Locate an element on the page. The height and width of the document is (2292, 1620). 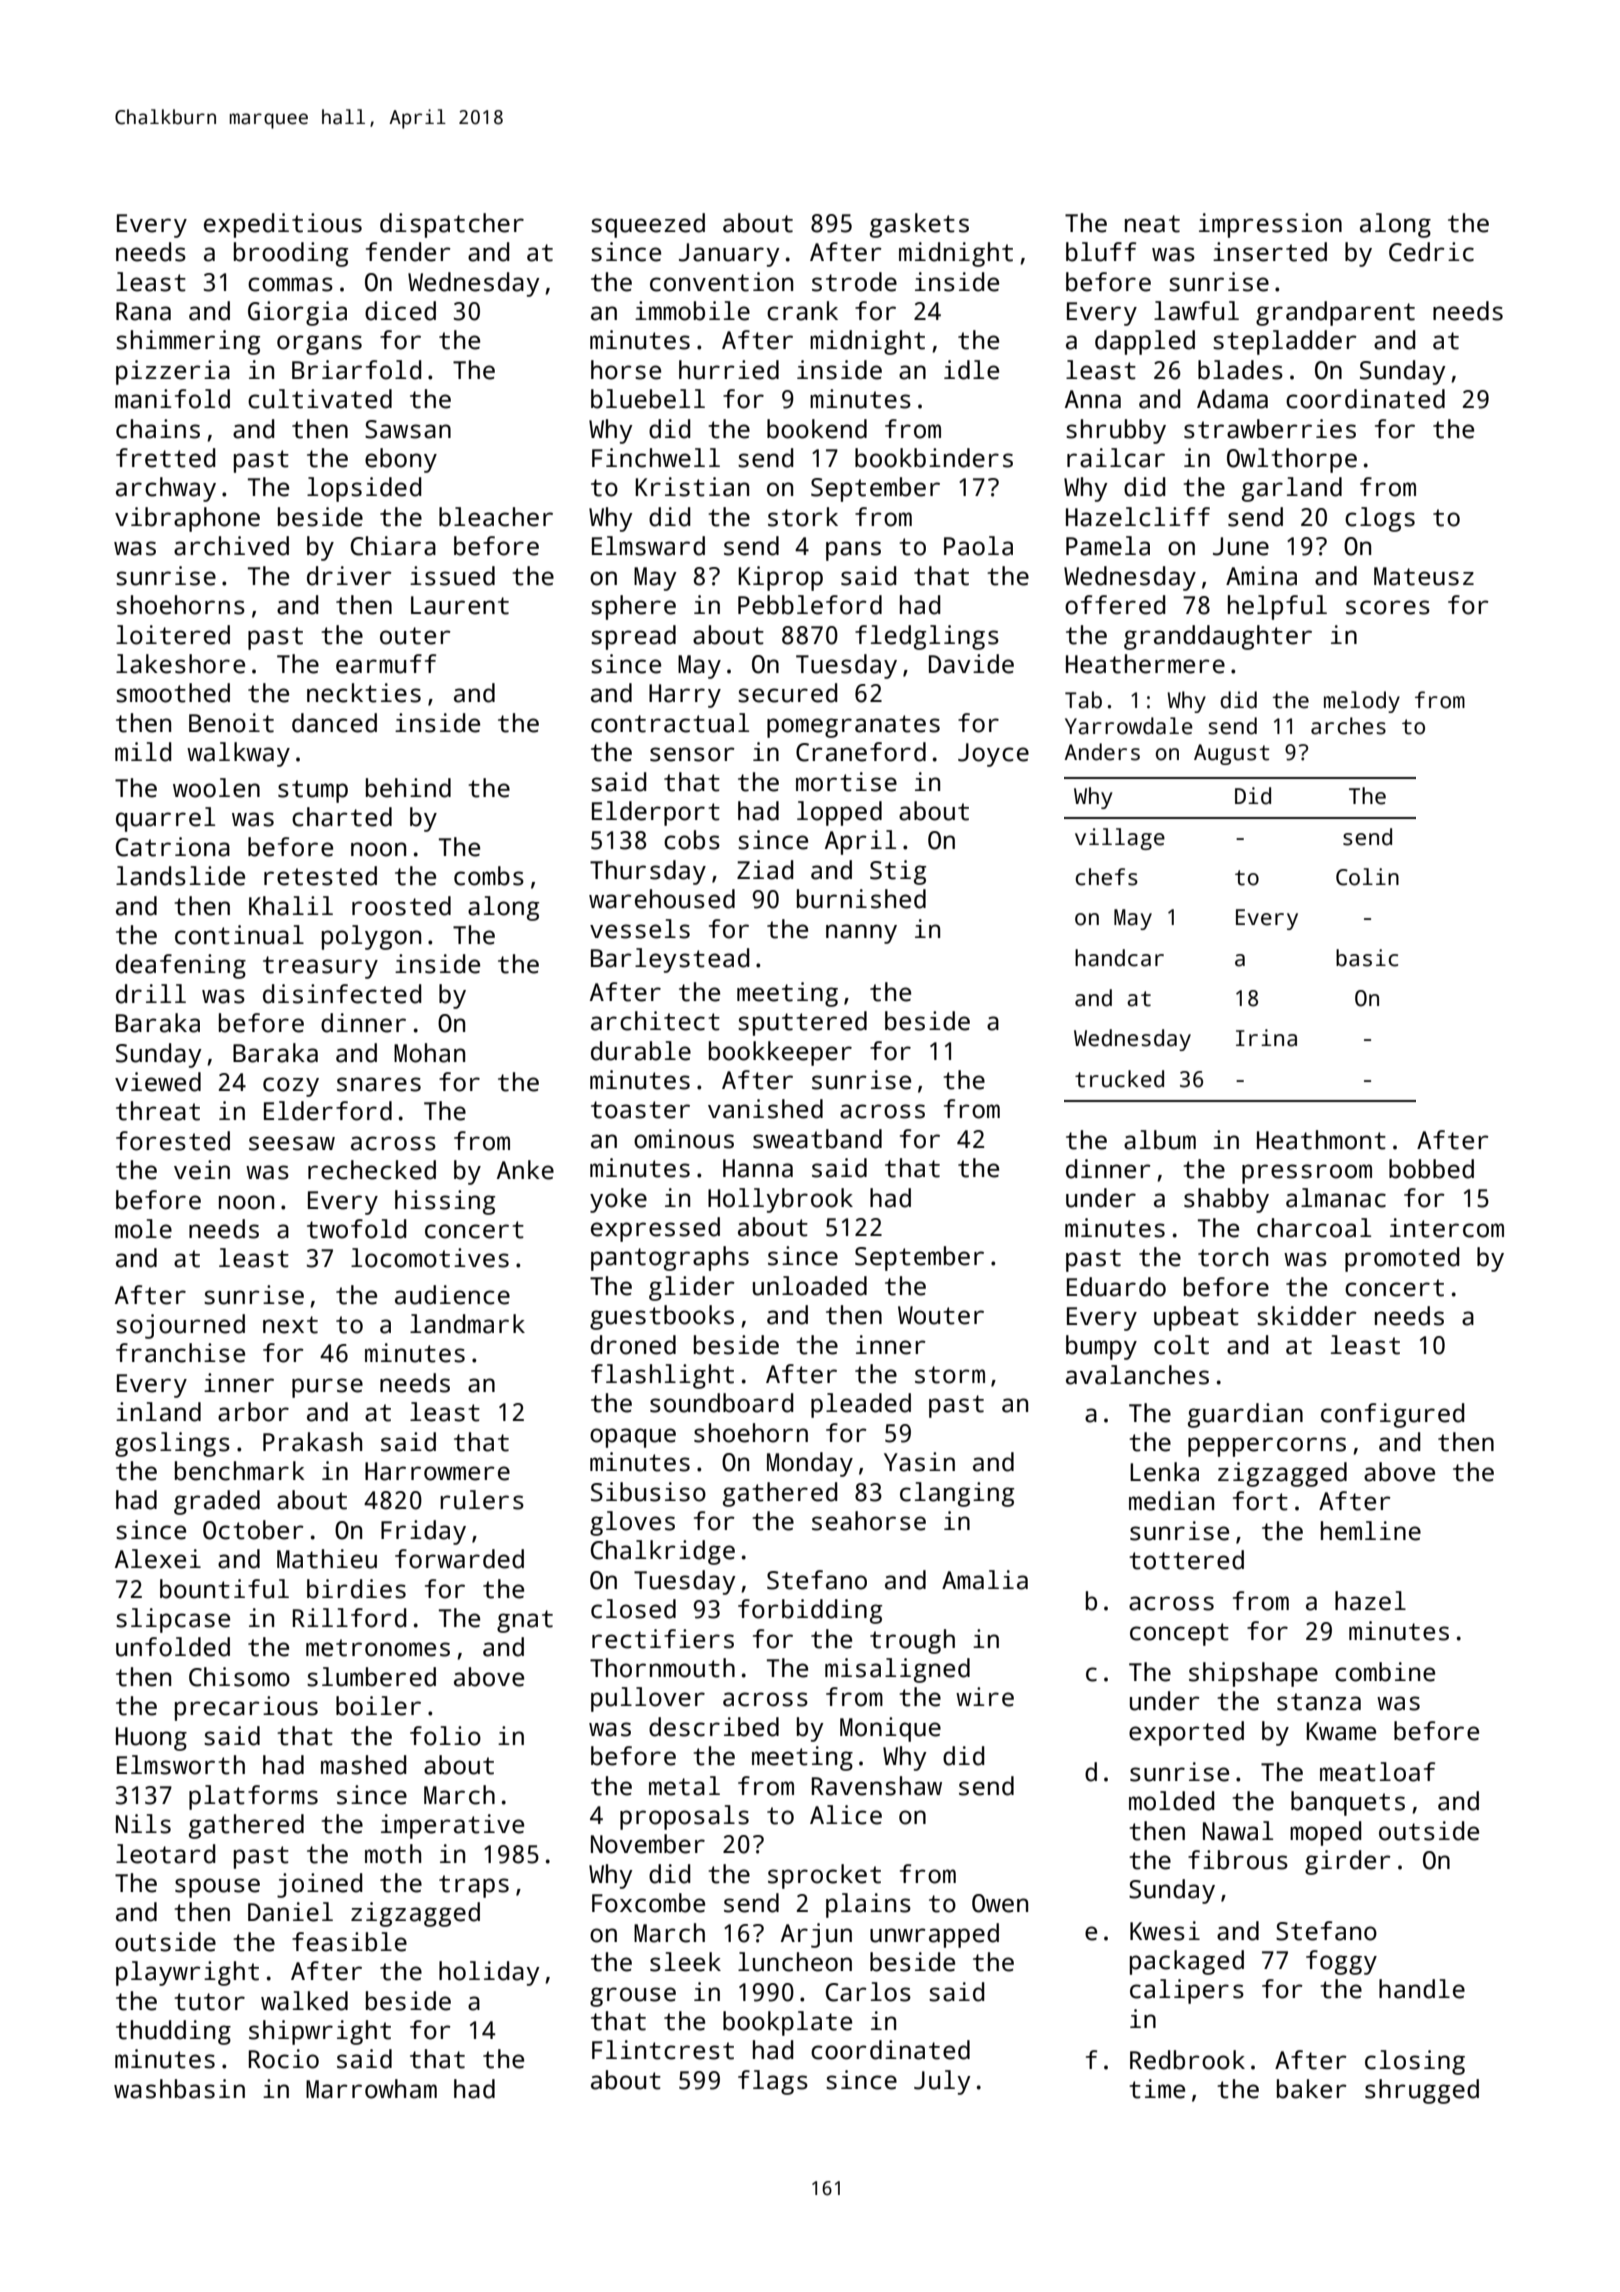
smoothed is located at coordinates (173, 693).
